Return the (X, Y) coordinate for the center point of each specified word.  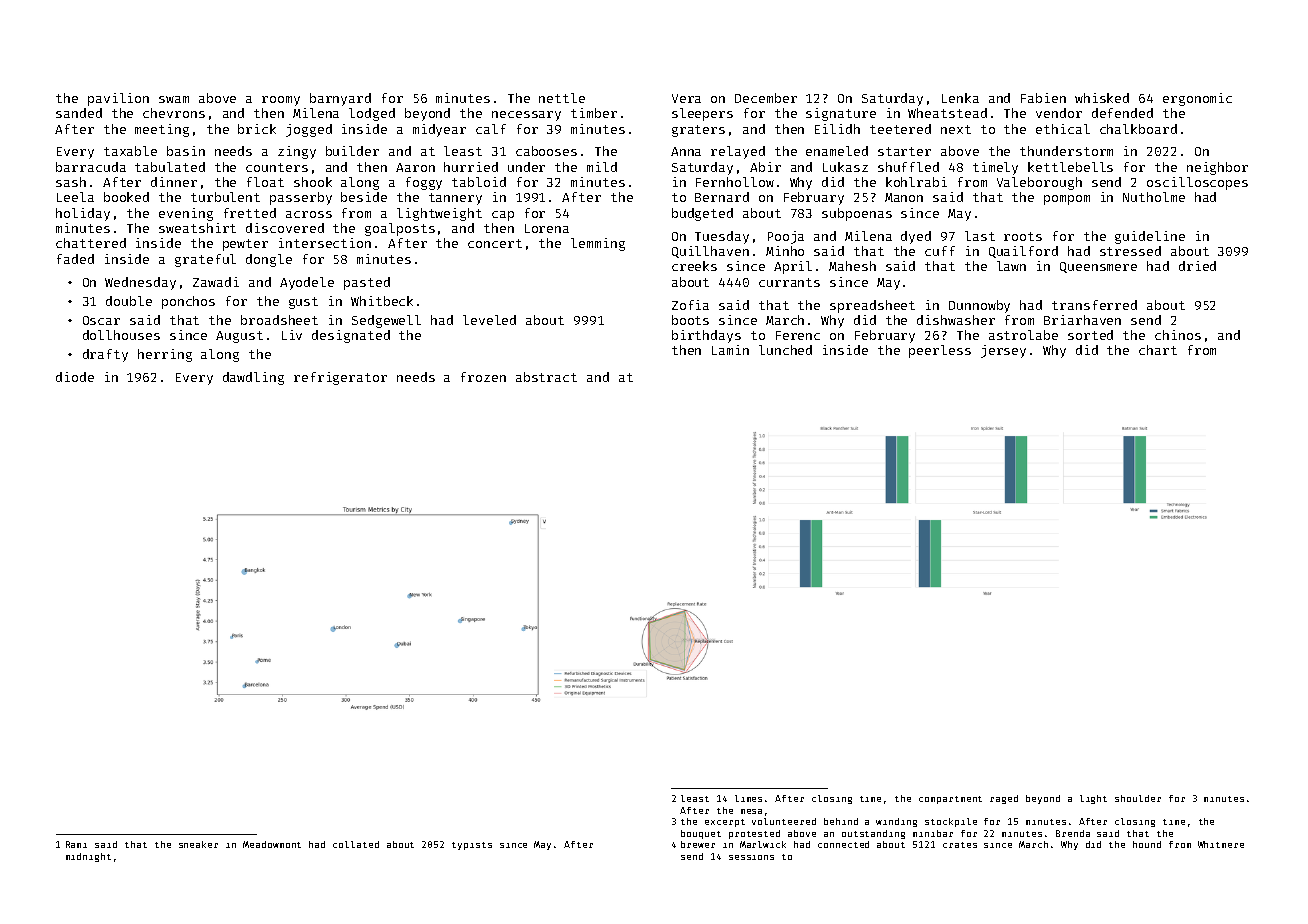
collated (356, 844)
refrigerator (340, 378)
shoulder (1138, 798)
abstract (546, 377)
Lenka (960, 98)
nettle (562, 98)
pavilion (118, 99)
